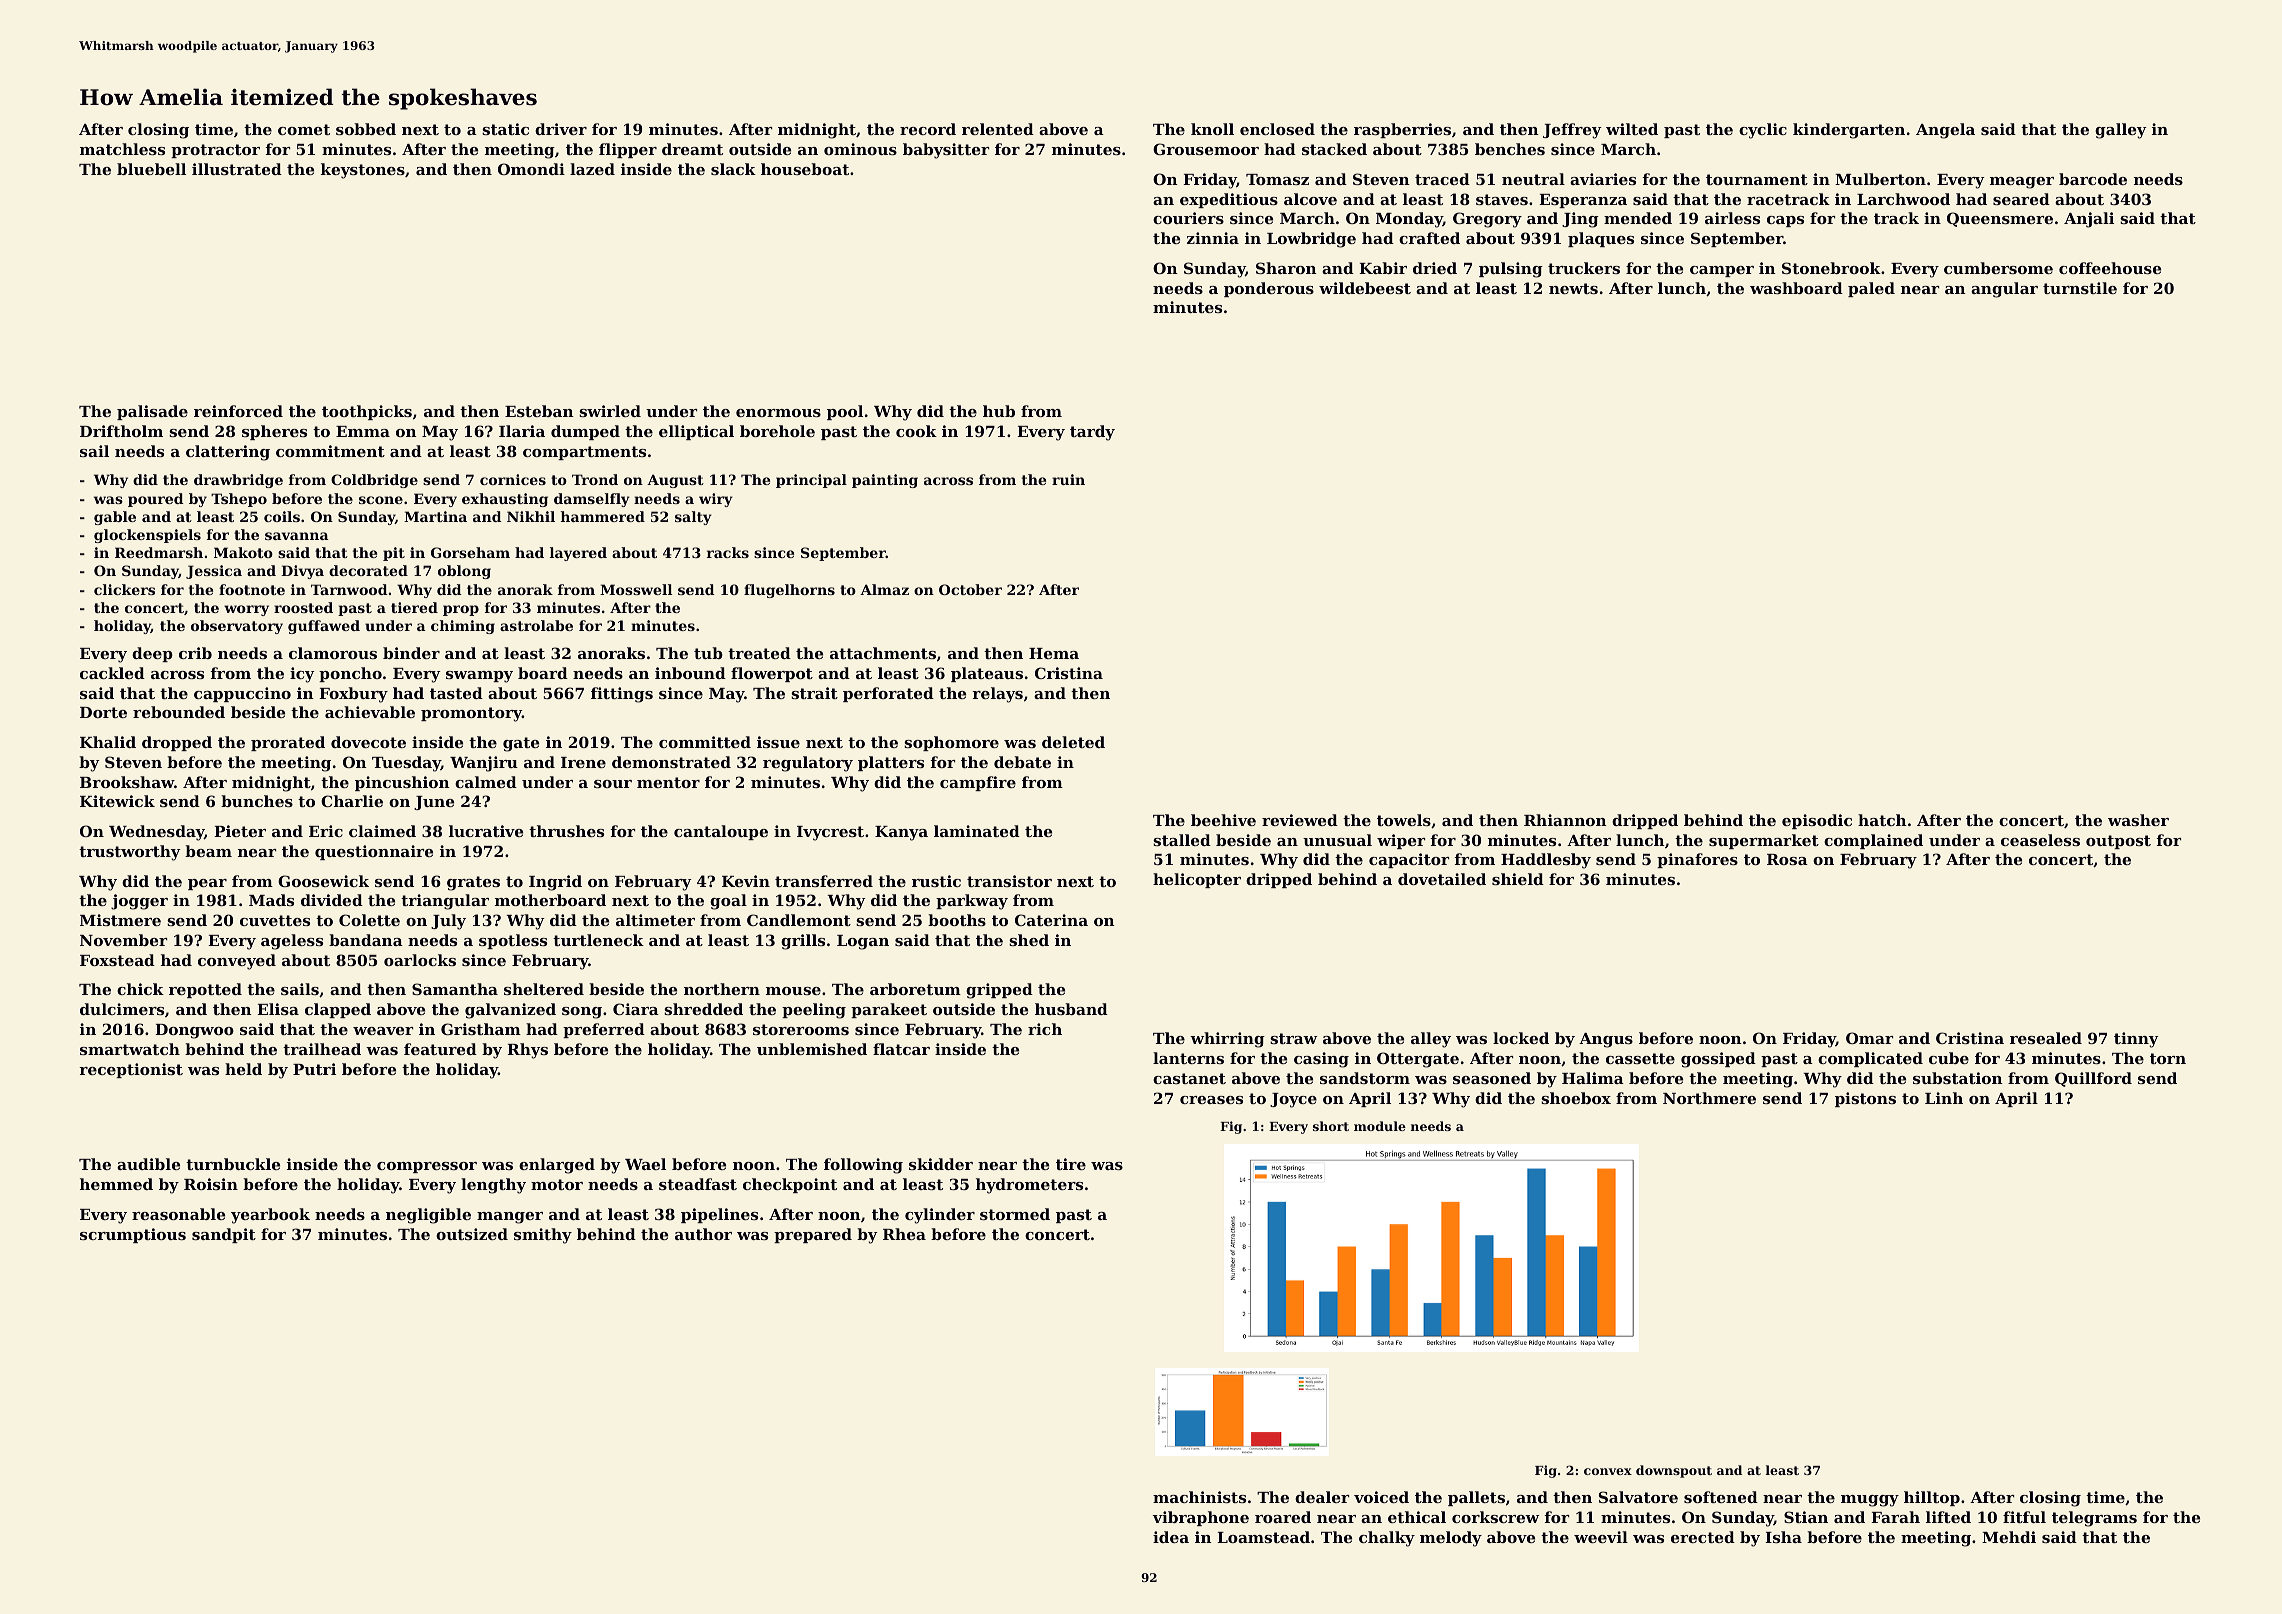 The width and height of the page is (2282, 1614). I want to click on Wael, so click(645, 1164).
